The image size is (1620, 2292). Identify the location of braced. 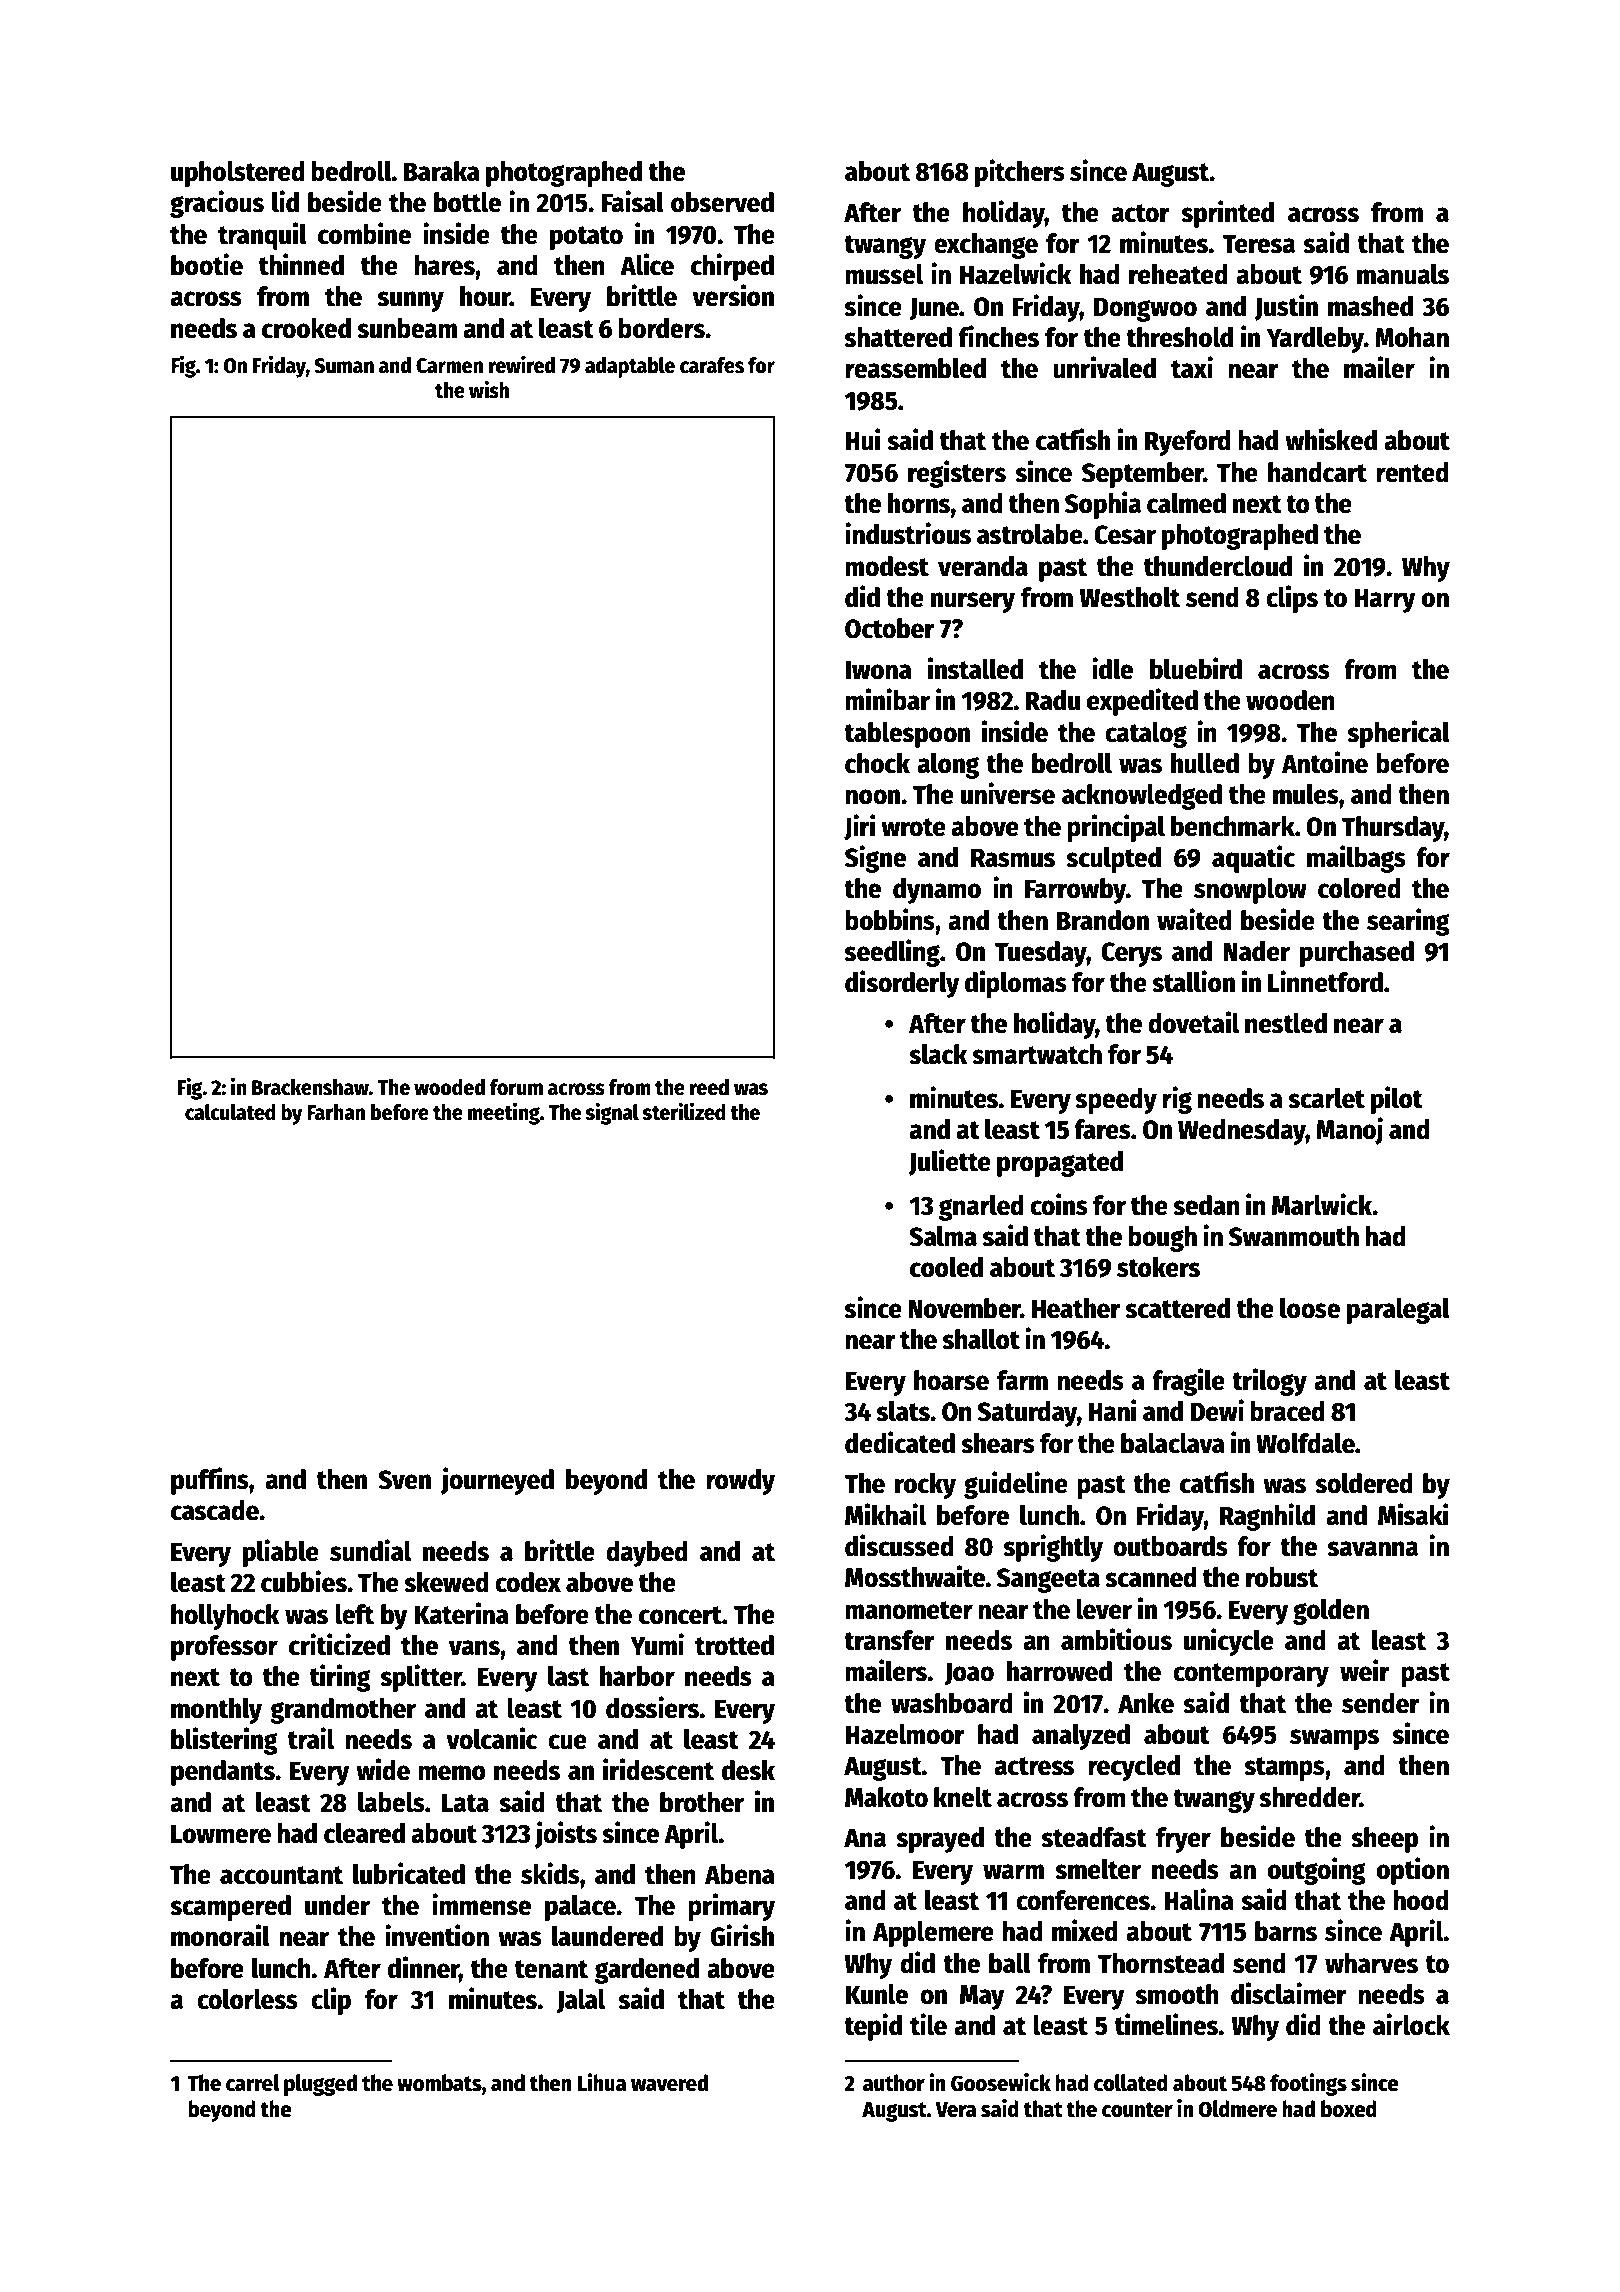
(1287, 1411).
